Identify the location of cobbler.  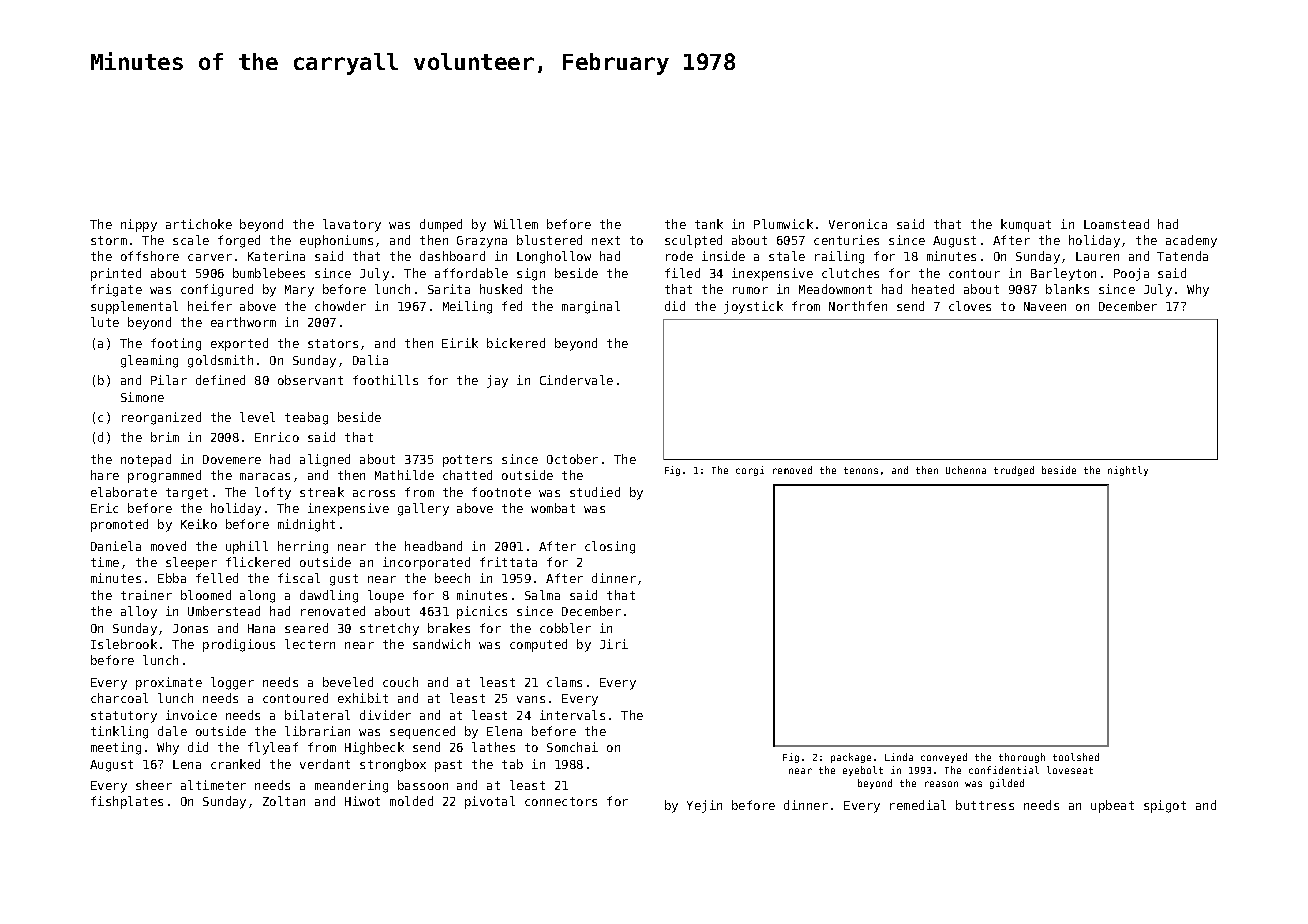
(565, 628).
